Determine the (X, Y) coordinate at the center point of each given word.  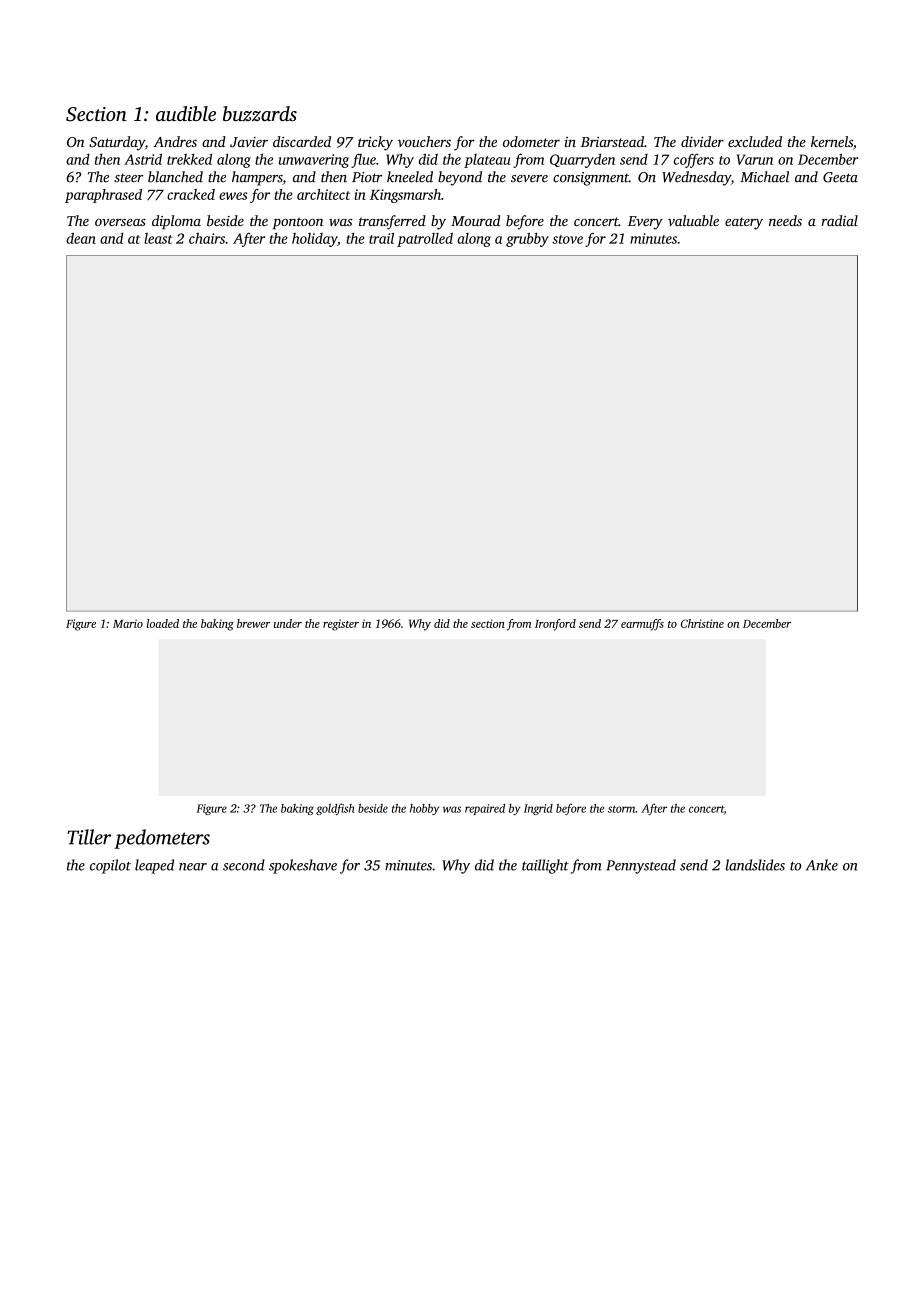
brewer (253, 623)
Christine (702, 623)
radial (839, 220)
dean (81, 238)
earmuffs (642, 625)
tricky (375, 143)
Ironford (555, 625)
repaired (485, 809)
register (341, 625)
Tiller (89, 837)
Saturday (117, 143)
